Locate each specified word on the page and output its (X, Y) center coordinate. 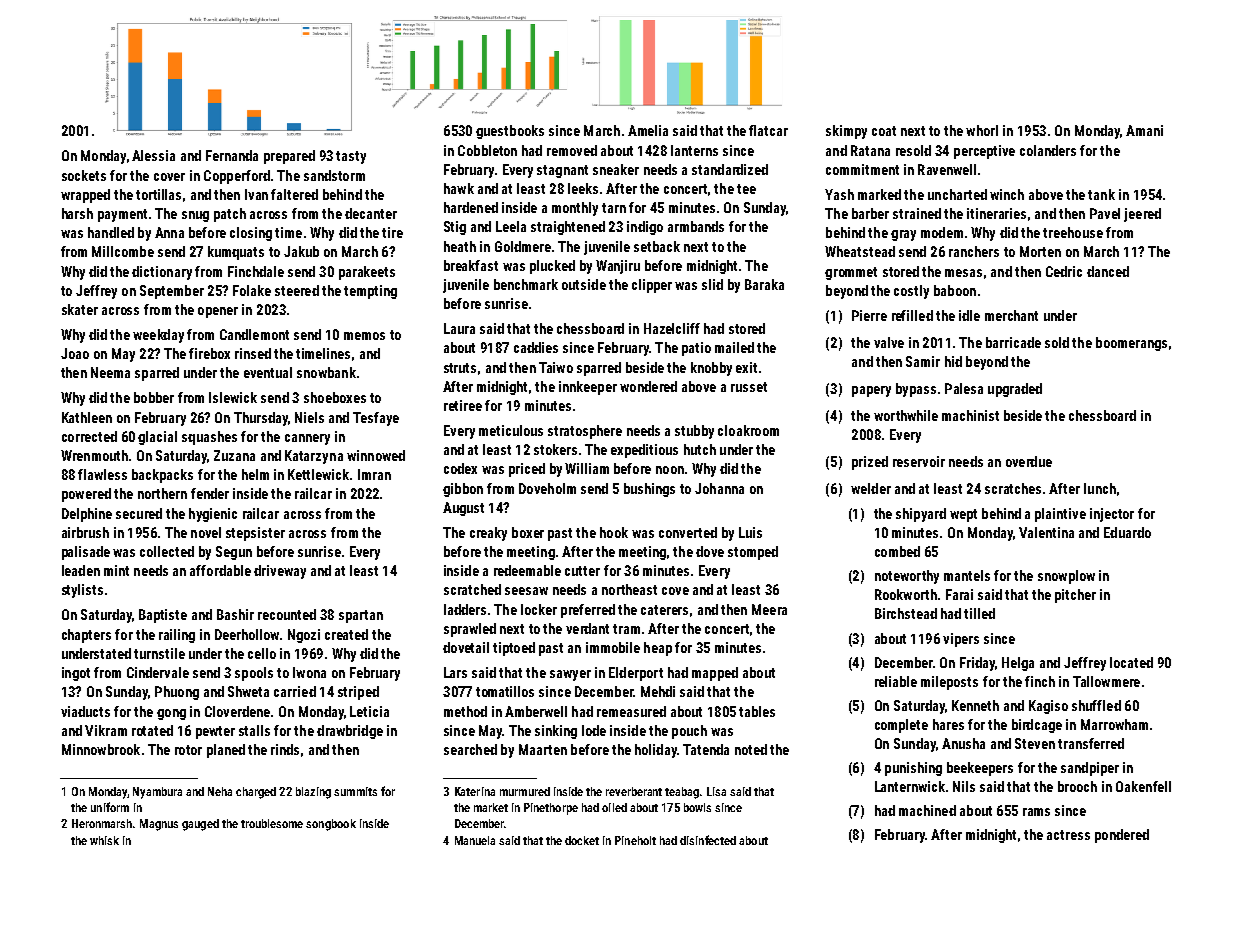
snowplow (1066, 577)
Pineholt (635, 840)
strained (917, 213)
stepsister (255, 534)
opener (218, 312)
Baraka (764, 284)
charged (256, 793)
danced (1108, 271)
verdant (587, 628)
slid (712, 284)
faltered (294, 194)
